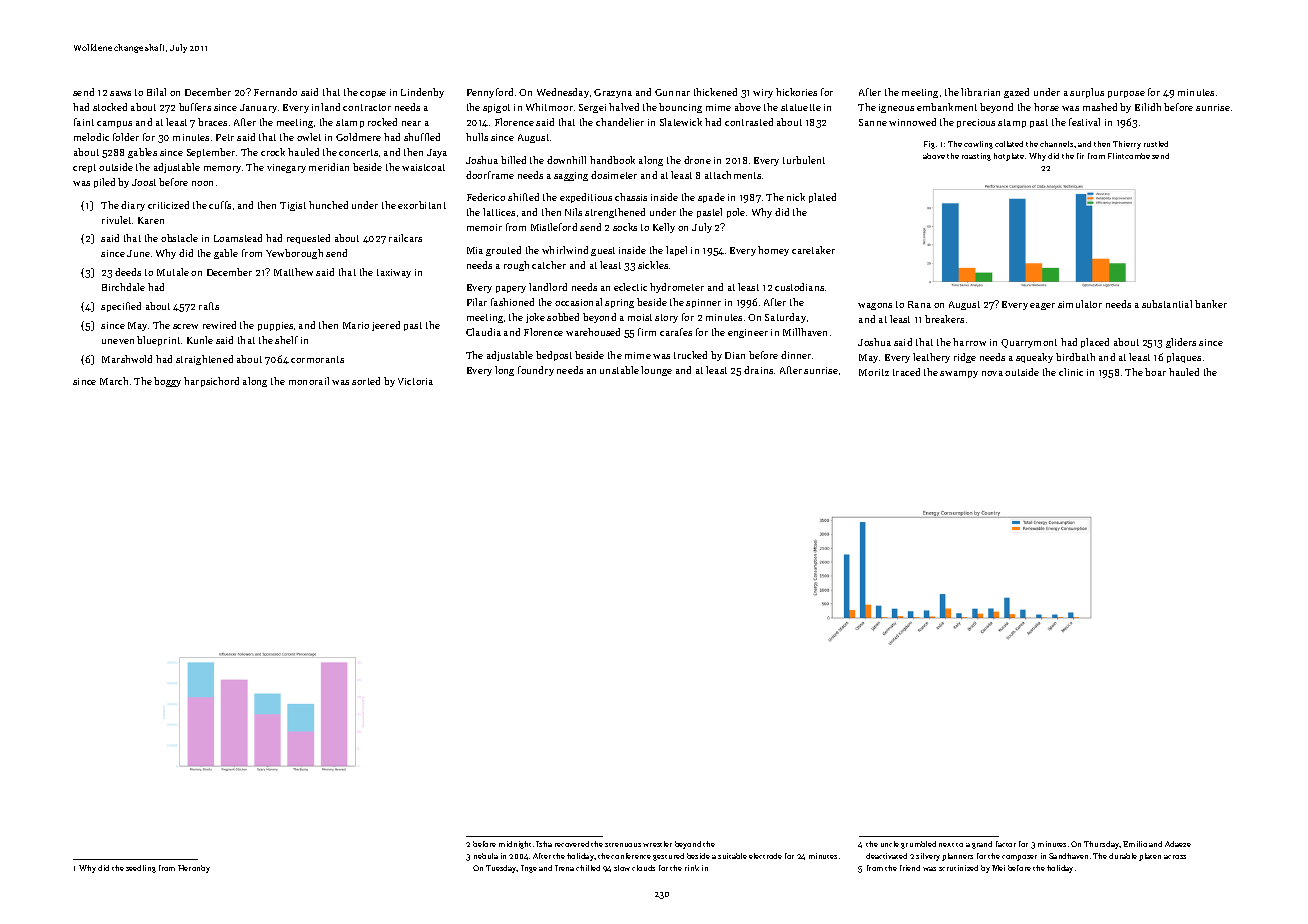 This screenshot has height=924, width=1308. I want to click on seedling, so click(141, 869).
